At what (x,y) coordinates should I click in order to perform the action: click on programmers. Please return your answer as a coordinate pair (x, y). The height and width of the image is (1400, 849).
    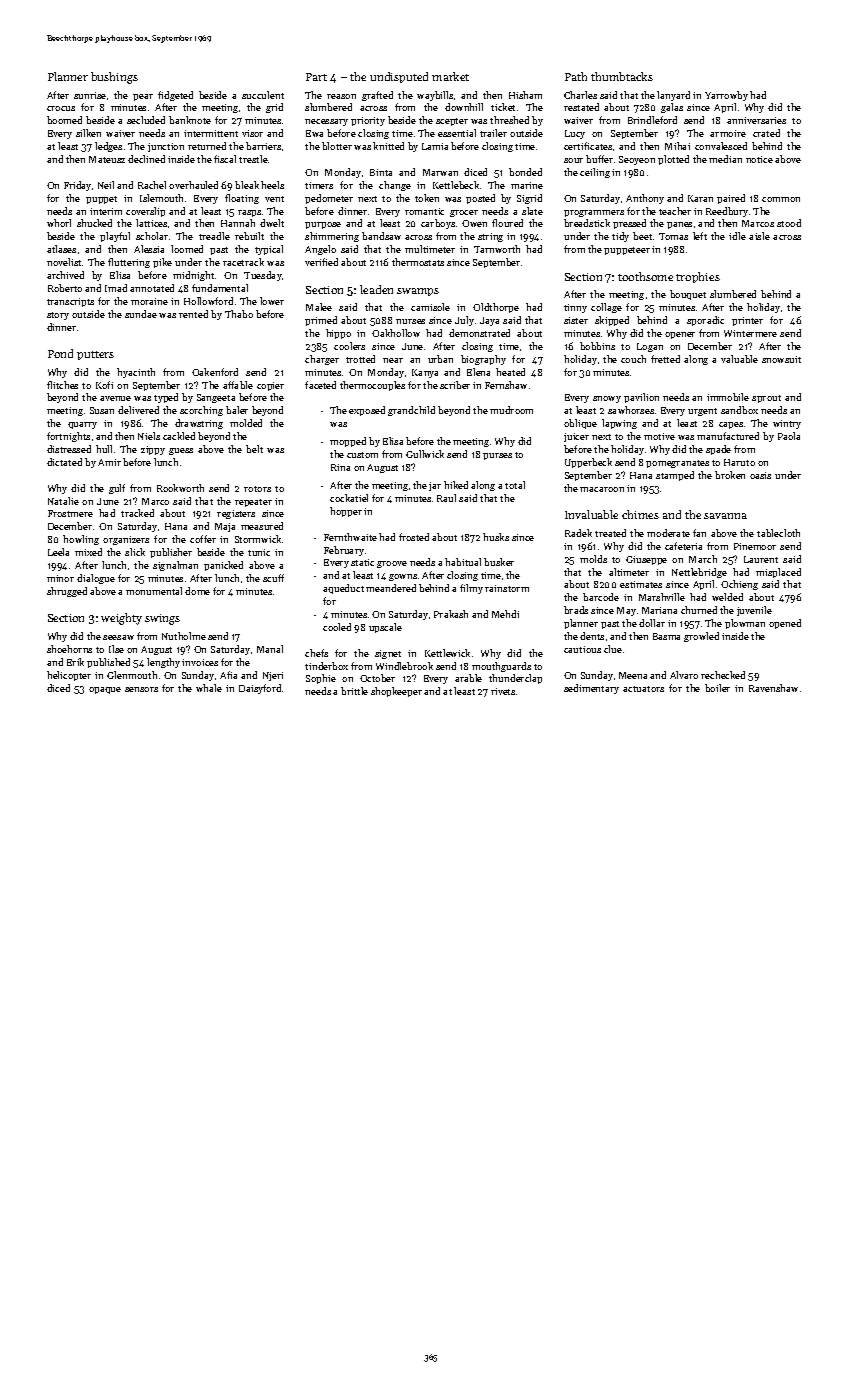
    Looking at the image, I should click on (594, 213).
